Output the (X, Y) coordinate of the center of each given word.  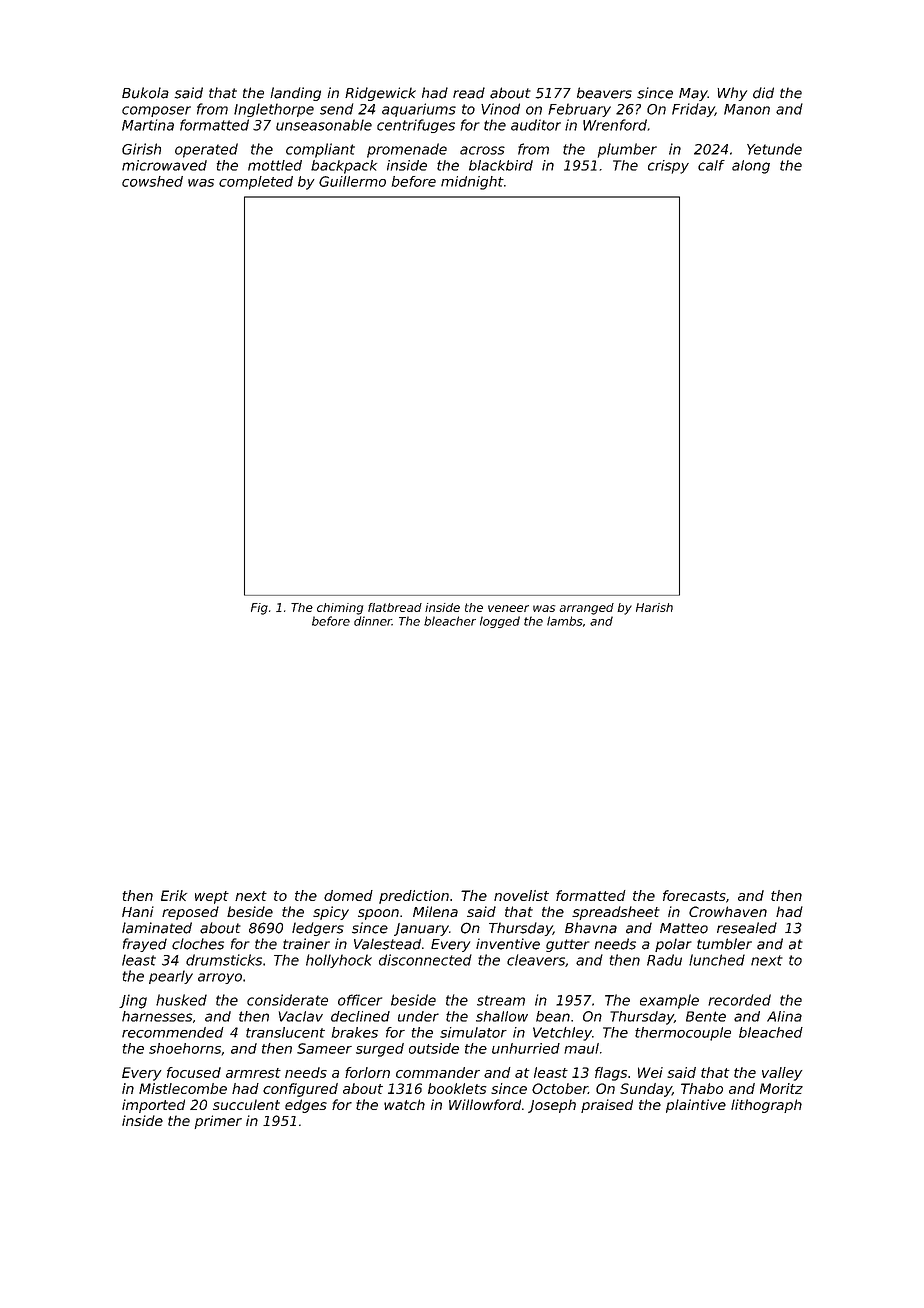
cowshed (152, 181)
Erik (174, 895)
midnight (472, 183)
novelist (521, 895)
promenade (407, 150)
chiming (340, 609)
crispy (668, 167)
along (751, 167)
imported (153, 1106)
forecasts (694, 895)
